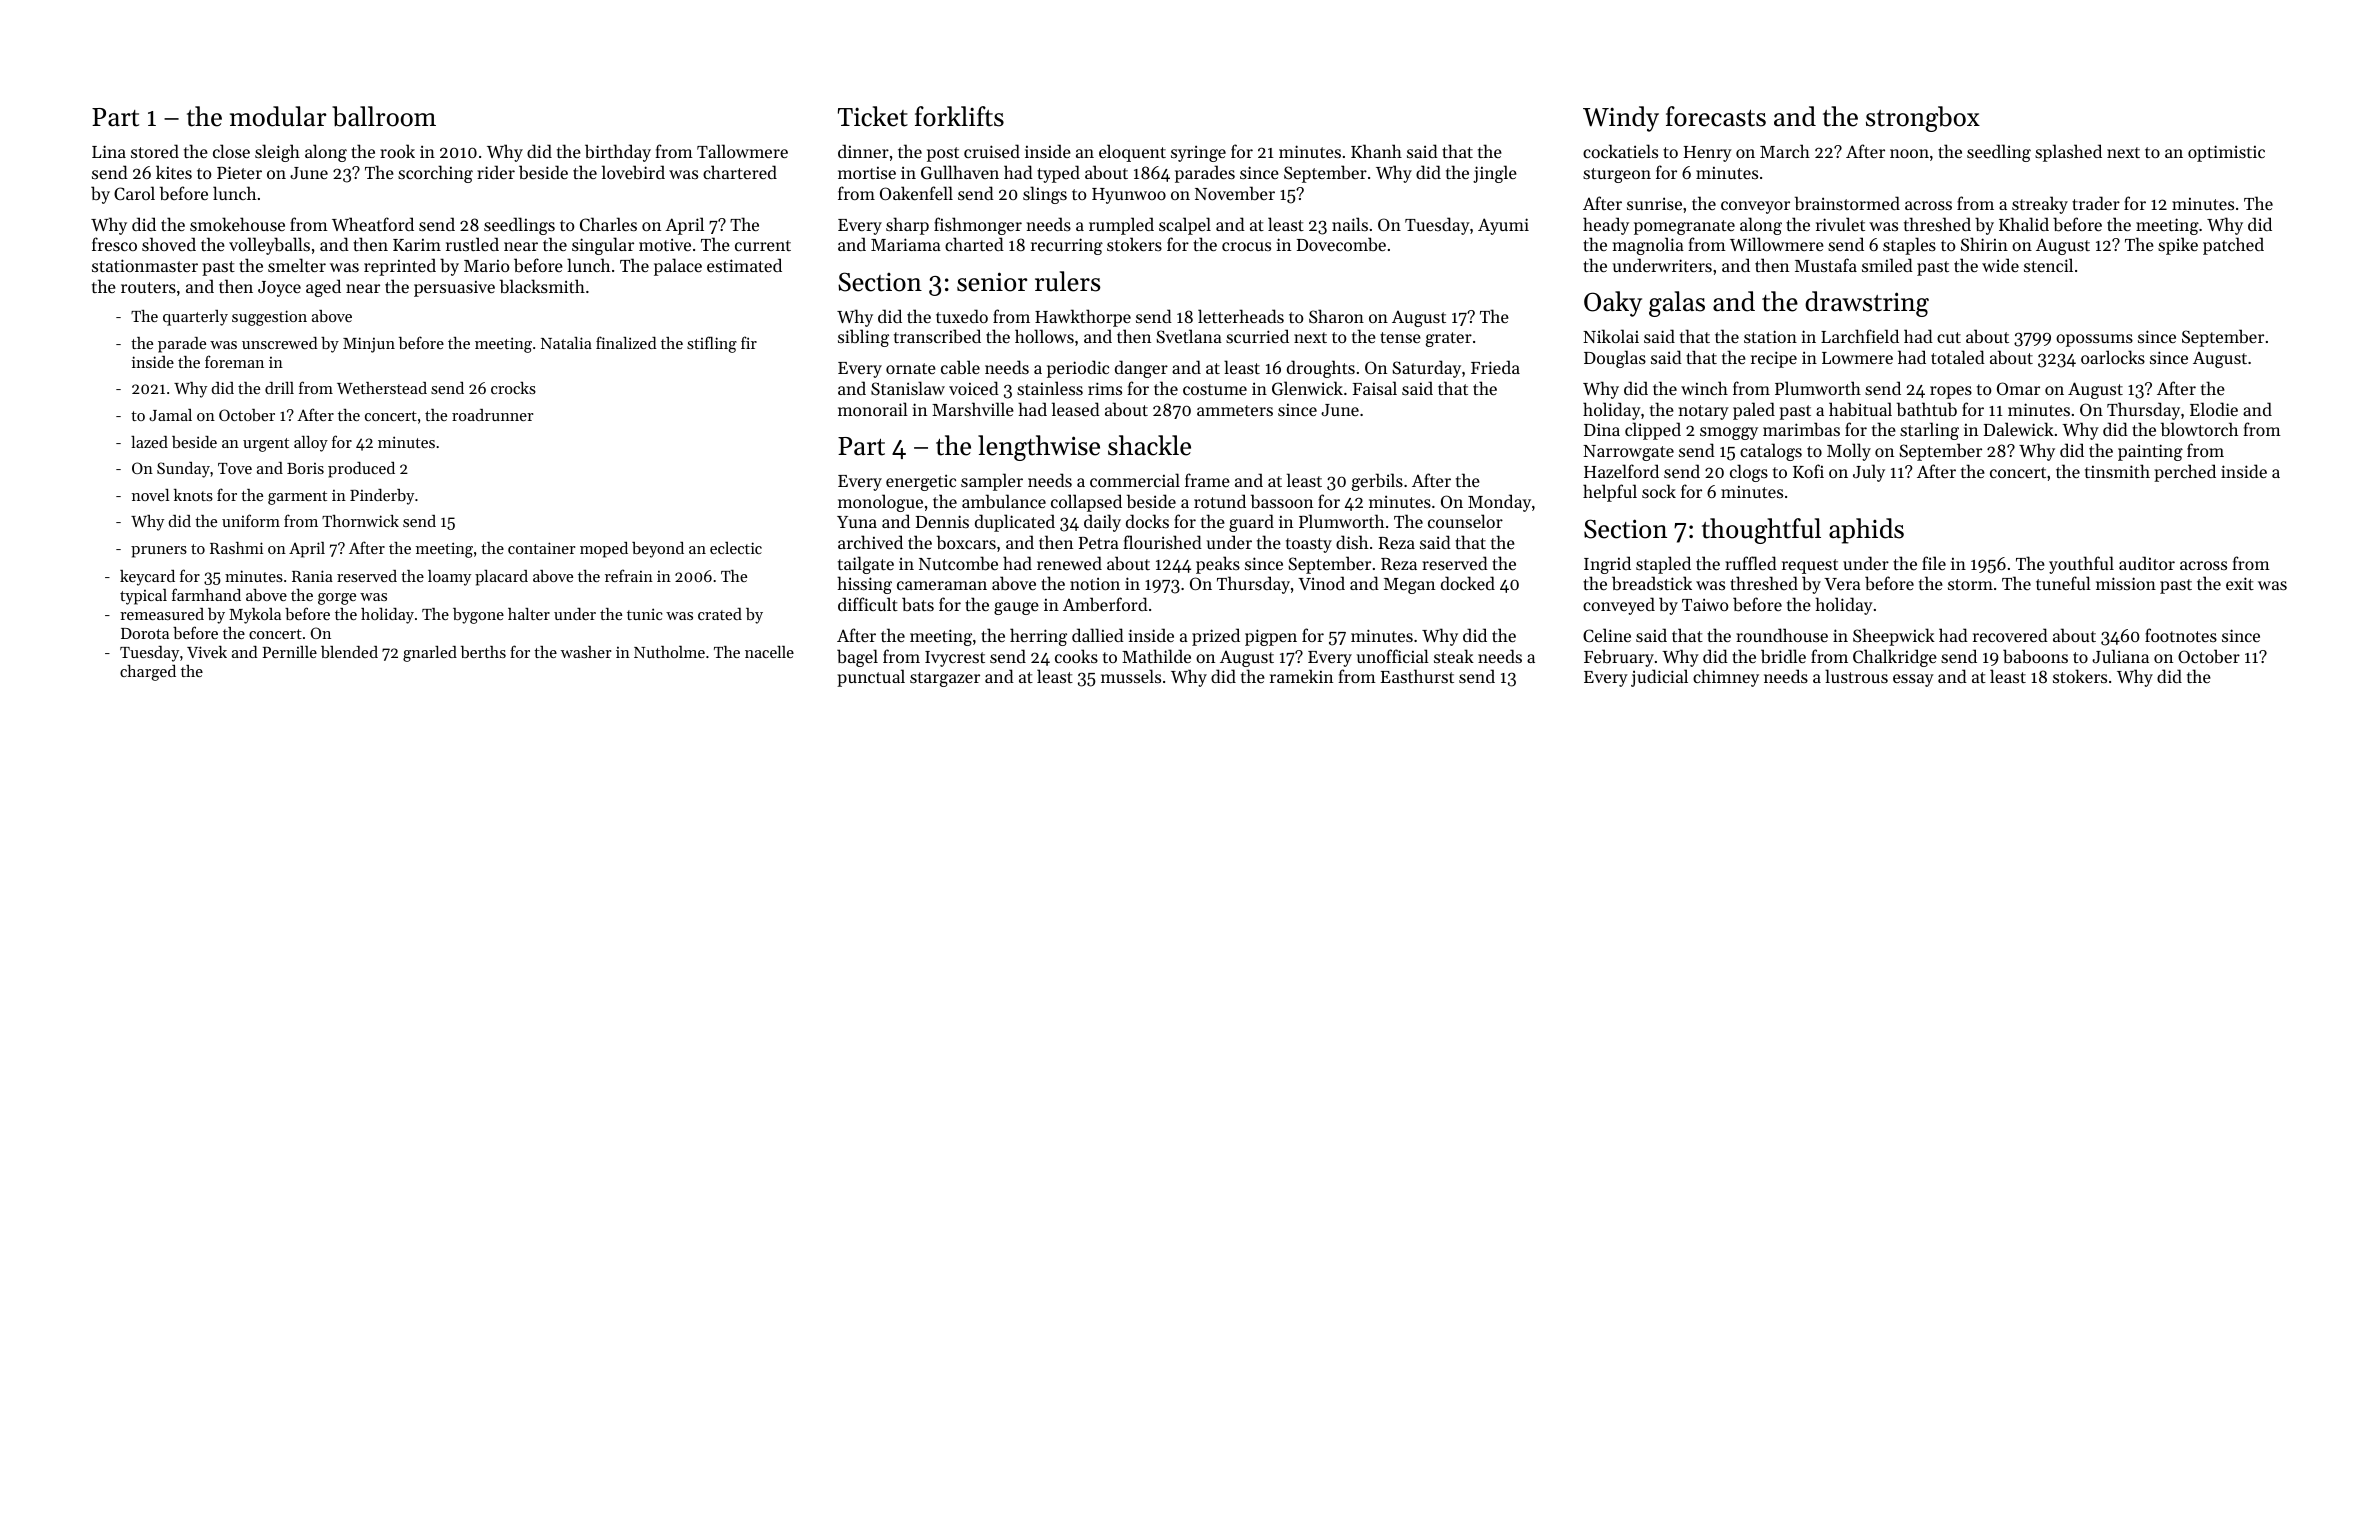 The width and height of the screenshot is (2380, 1540). I want to click on opossums, so click(2094, 340).
